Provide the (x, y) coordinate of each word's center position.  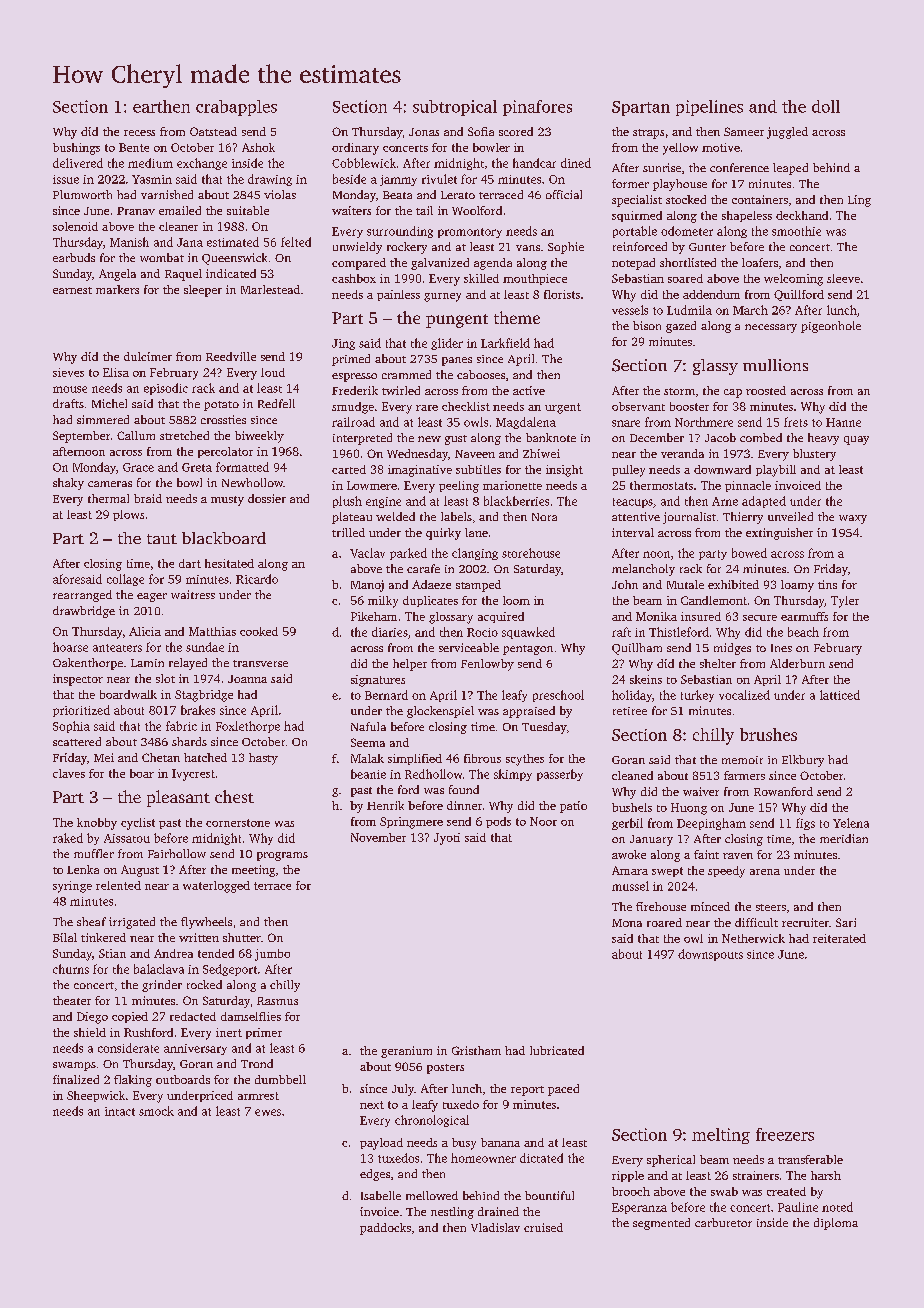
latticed (840, 695)
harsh (826, 1175)
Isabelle (381, 1195)
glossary (451, 618)
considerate (128, 1048)
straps (648, 134)
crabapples (236, 108)
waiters (351, 210)
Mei (104, 757)
